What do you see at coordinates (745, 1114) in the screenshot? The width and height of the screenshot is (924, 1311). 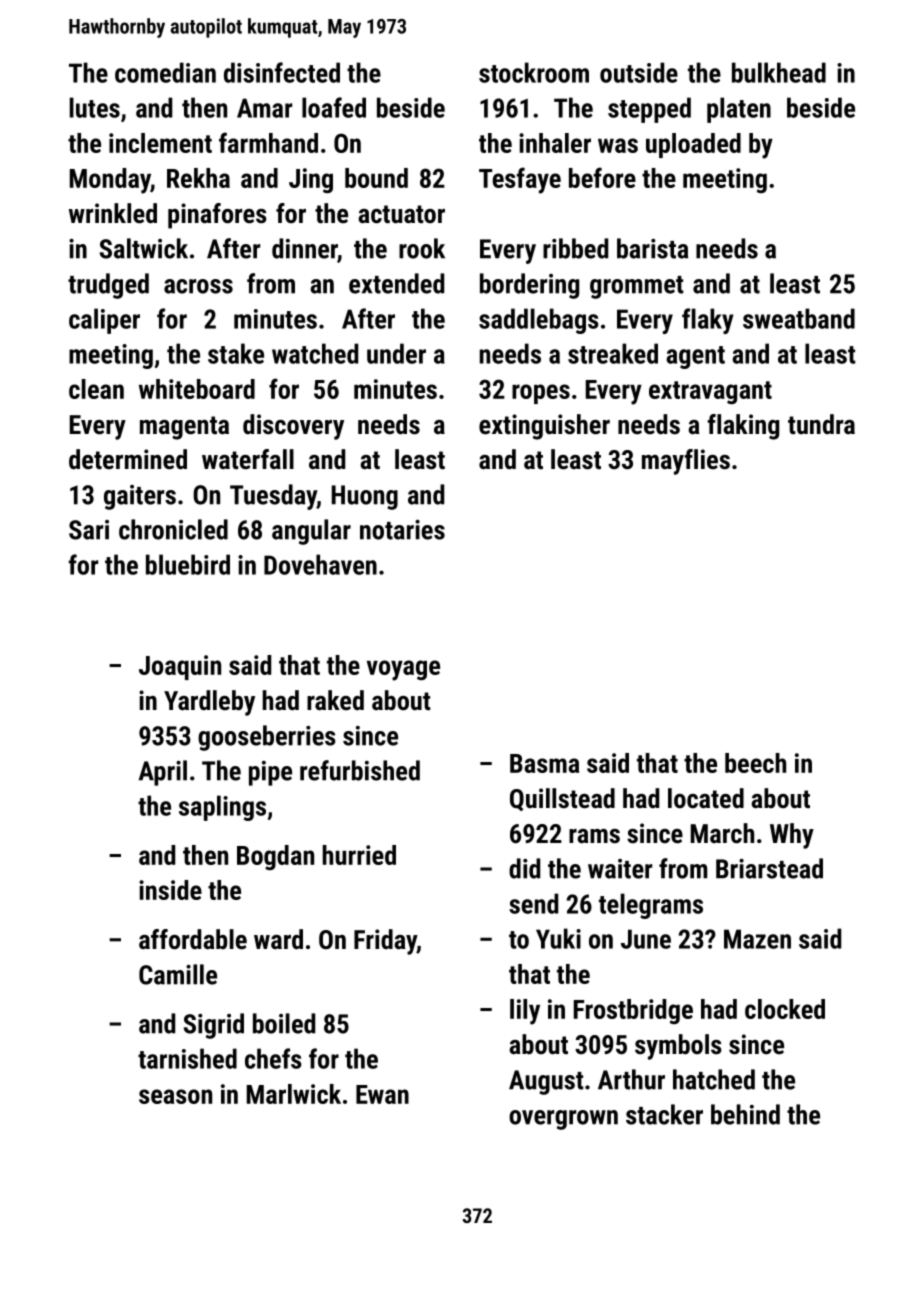 I see `behind` at bounding box center [745, 1114].
